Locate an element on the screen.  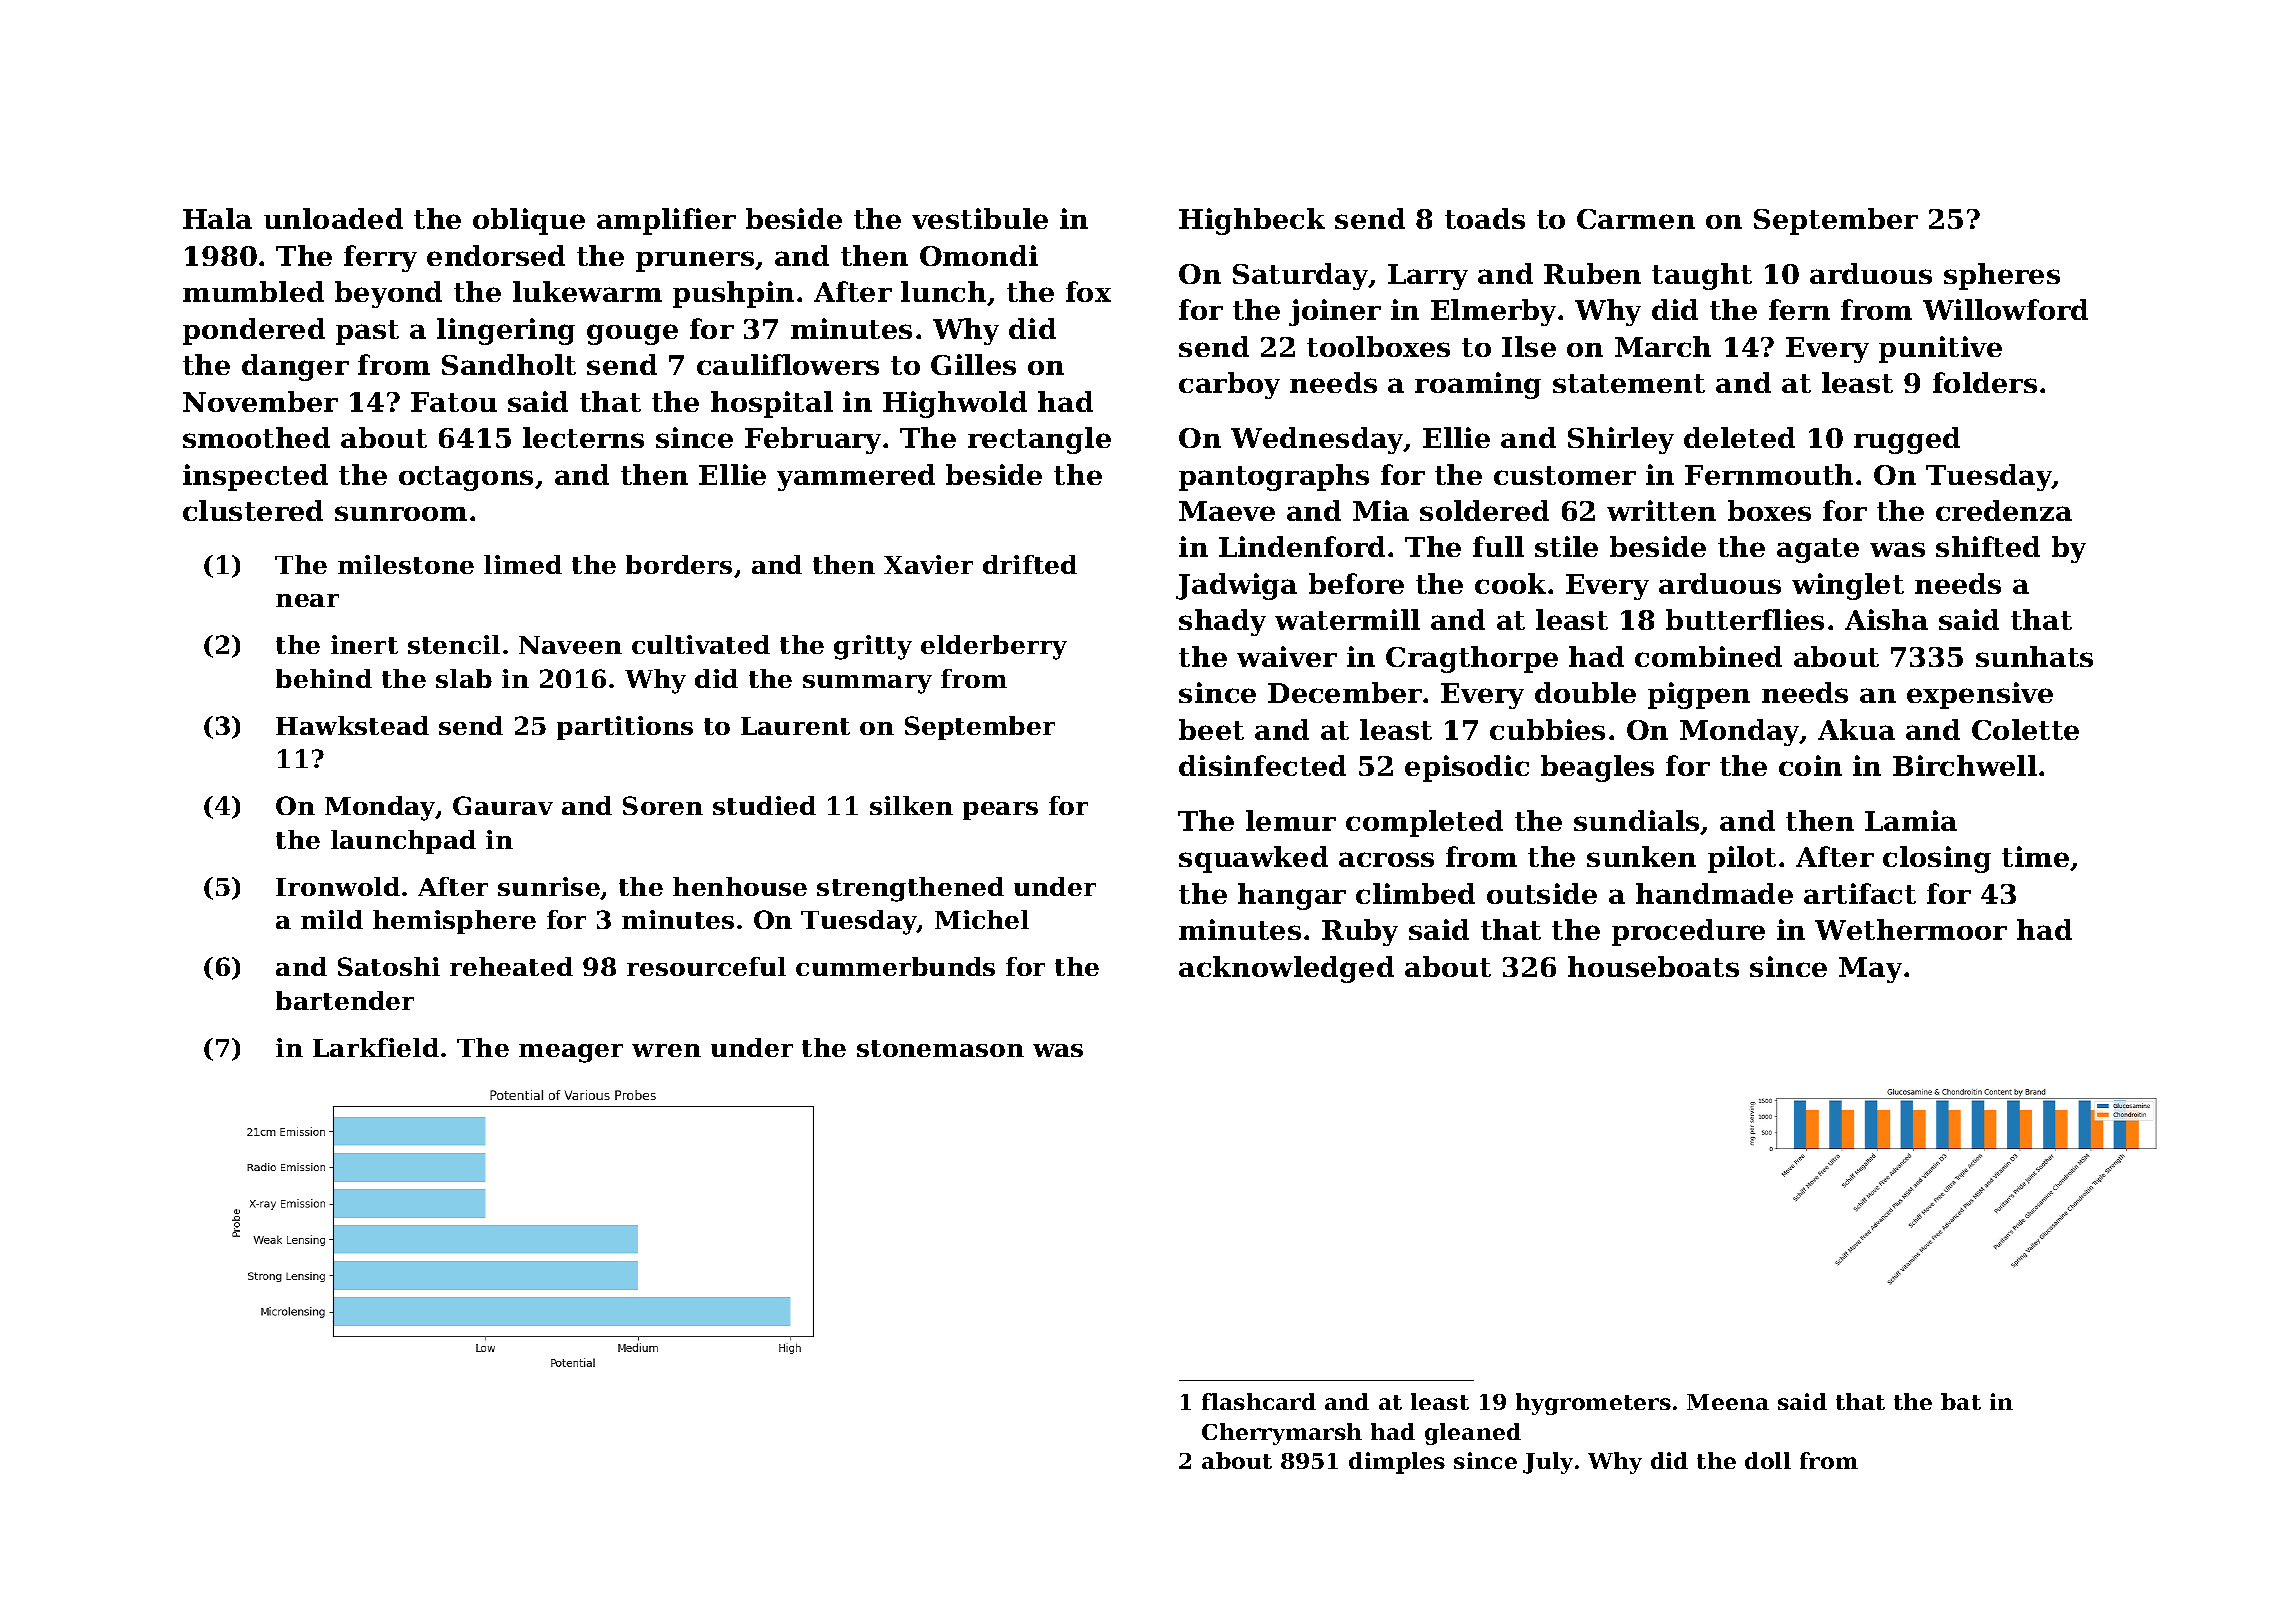
cultivated is located at coordinates (701, 644).
